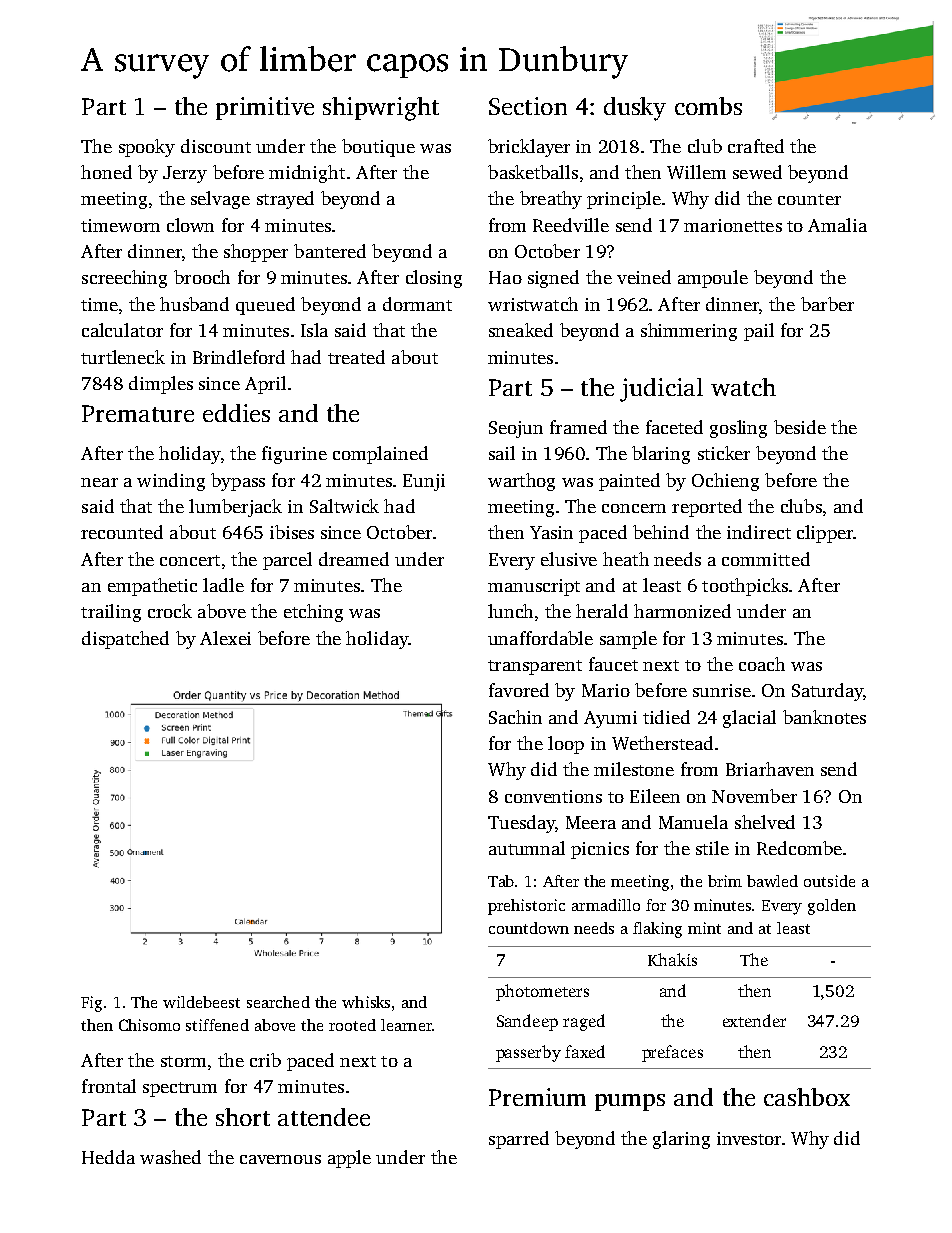  What do you see at coordinates (381, 109) in the image?
I see `shipwright` at bounding box center [381, 109].
